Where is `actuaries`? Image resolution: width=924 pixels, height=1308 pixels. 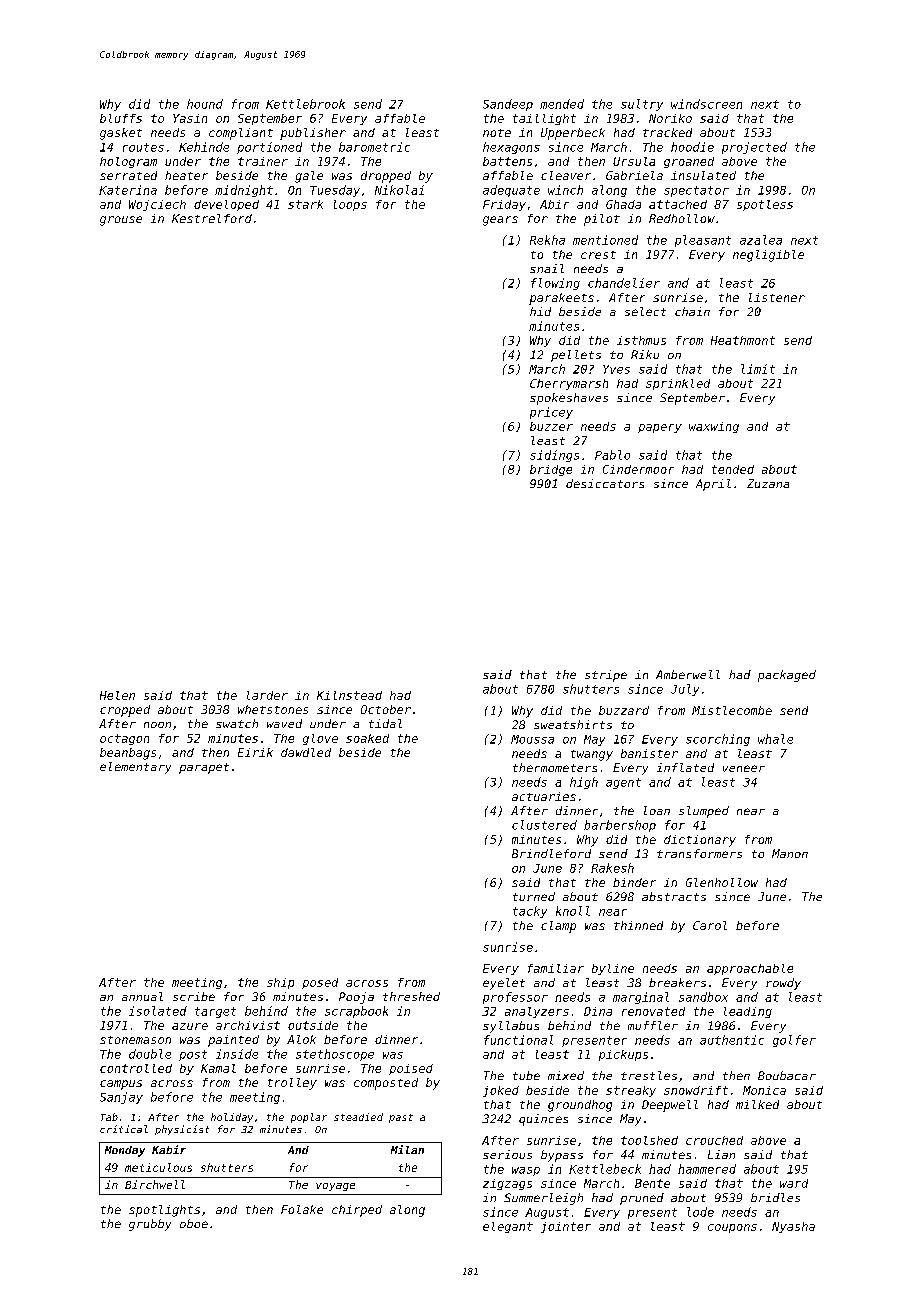
actuaries is located at coordinates (544, 796).
